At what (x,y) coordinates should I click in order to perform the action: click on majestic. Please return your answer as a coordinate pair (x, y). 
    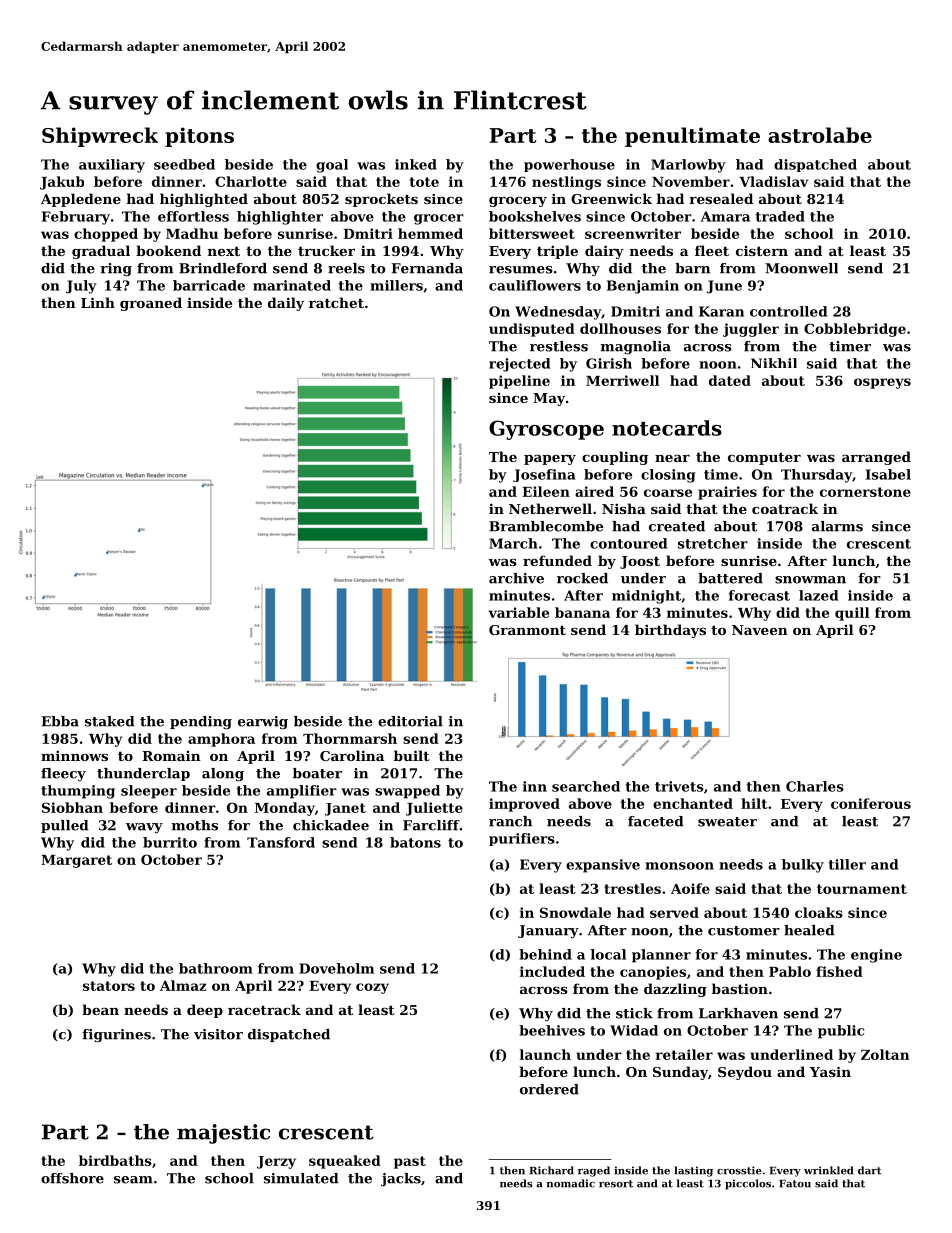
    Looking at the image, I should click on (223, 1134).
